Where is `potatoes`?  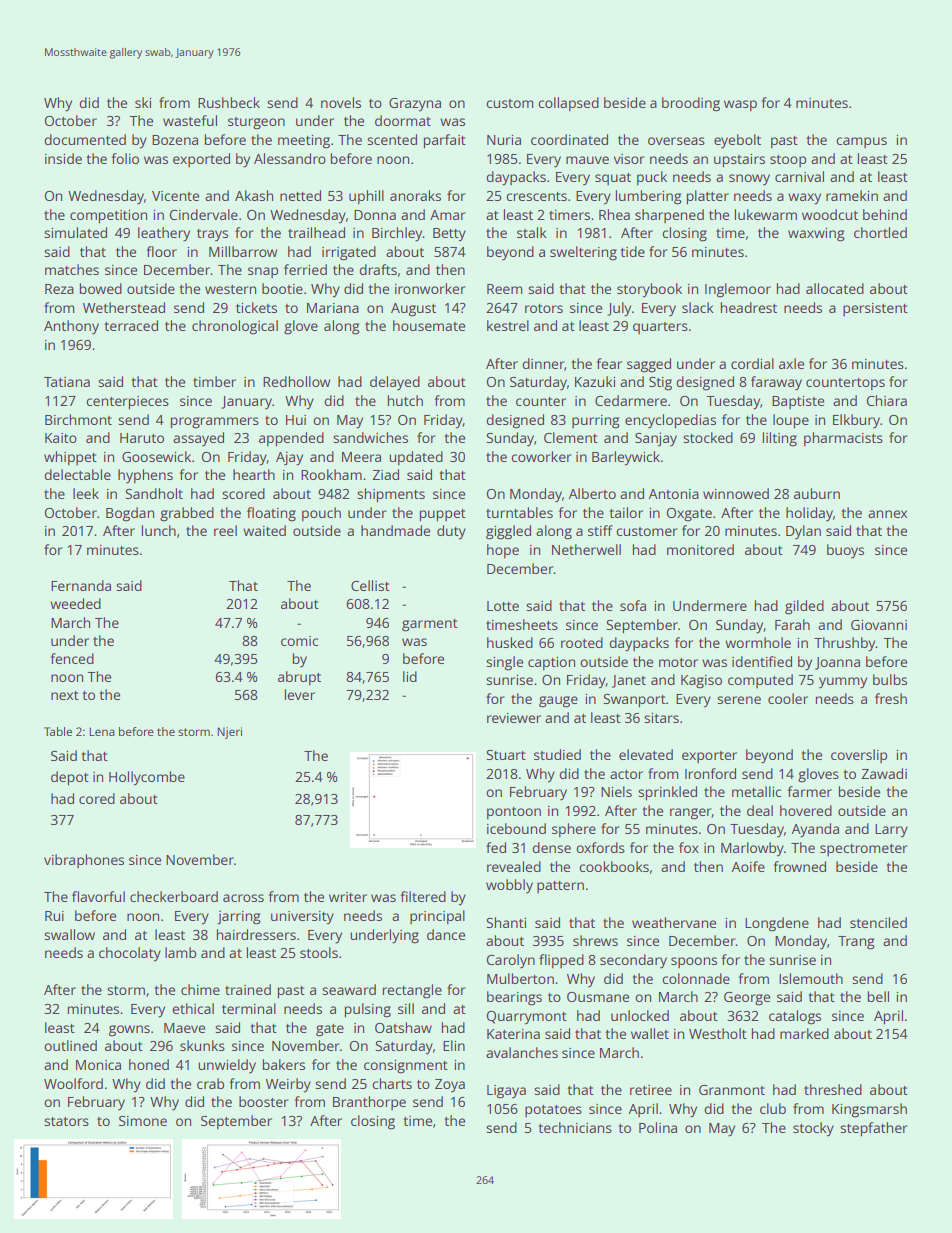 potatoes is located at coordinates (553, 1111).
